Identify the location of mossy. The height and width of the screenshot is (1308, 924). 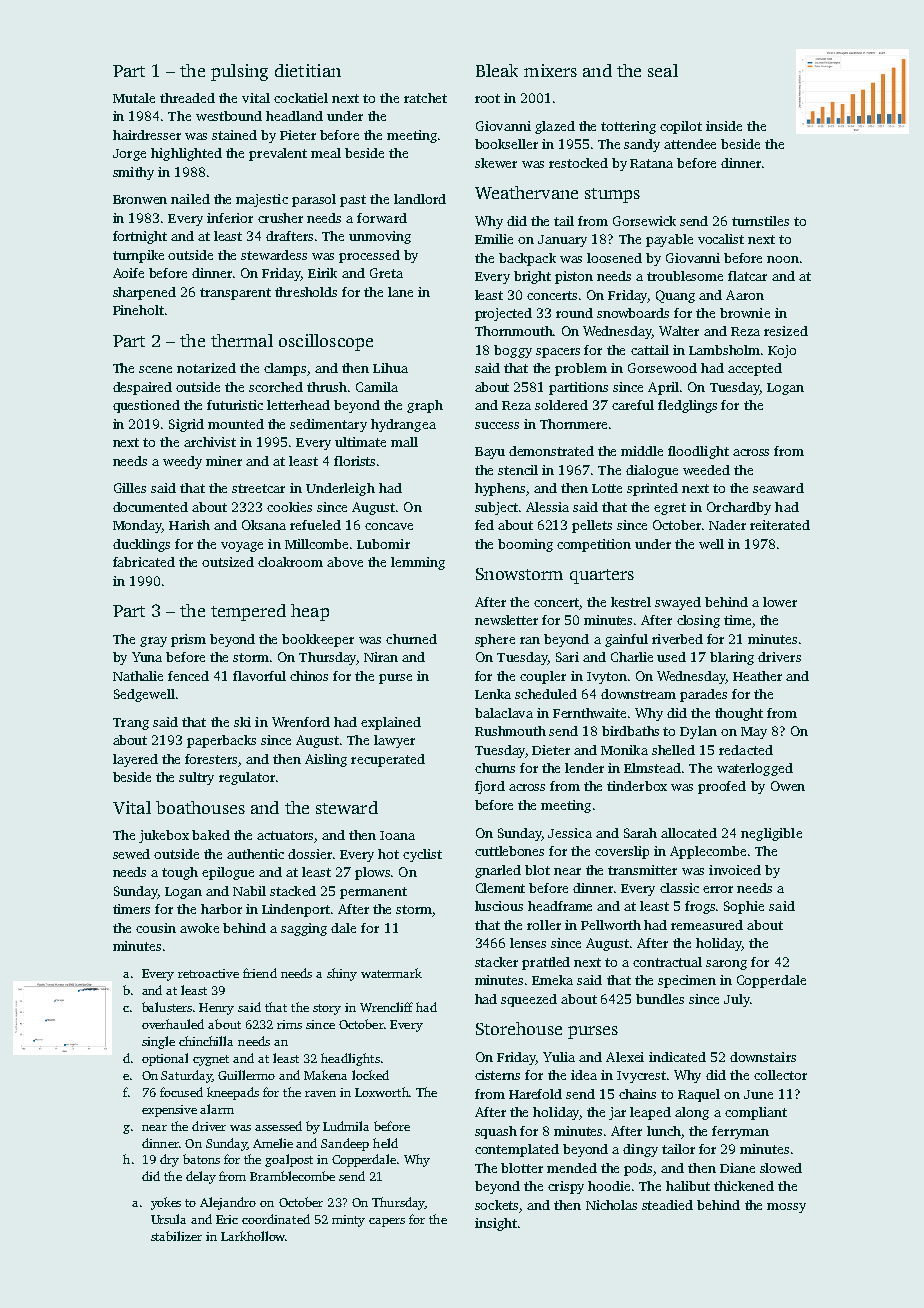
(786, 1208).
